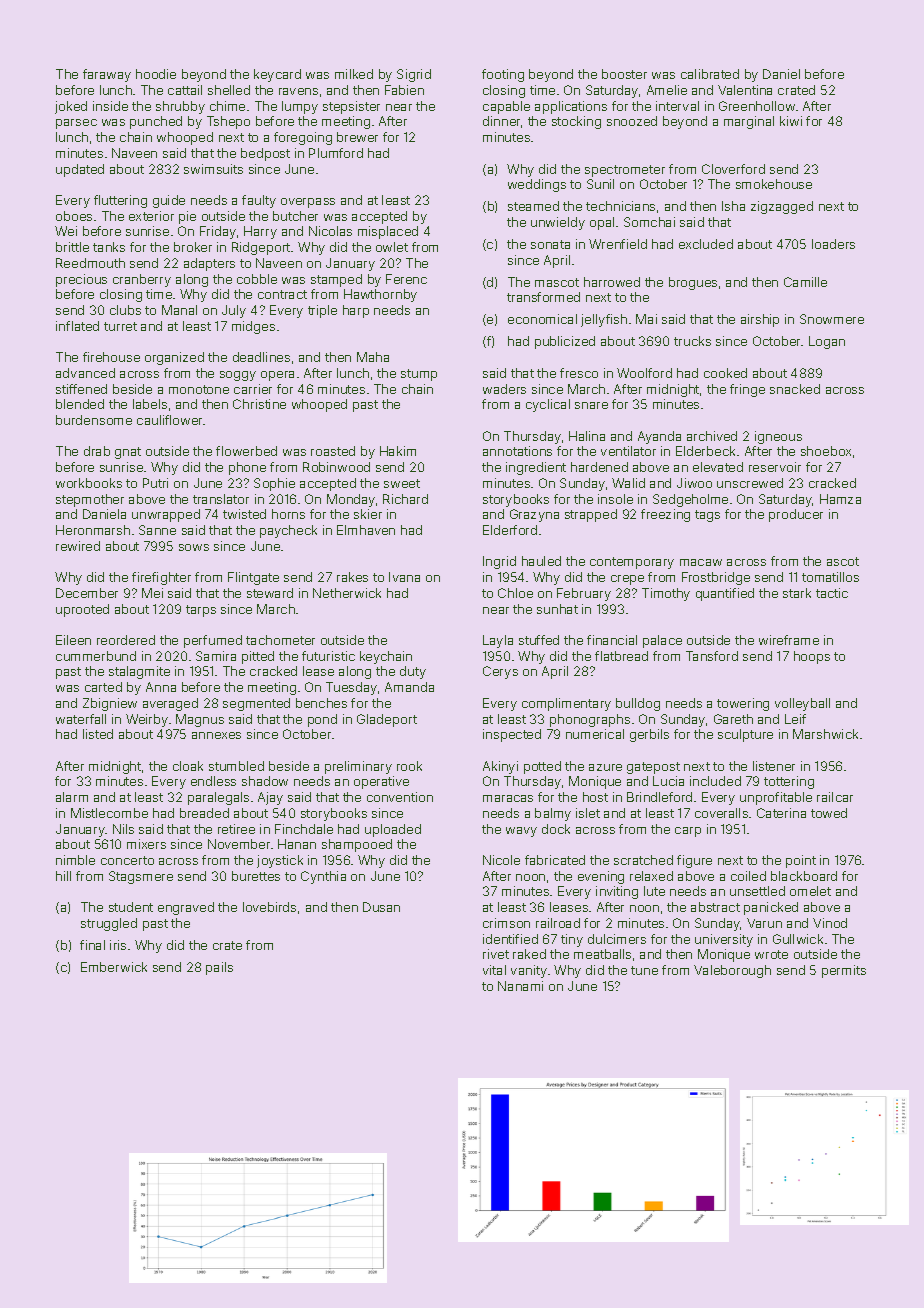  I want to click on reordered, so click(126, 640).
